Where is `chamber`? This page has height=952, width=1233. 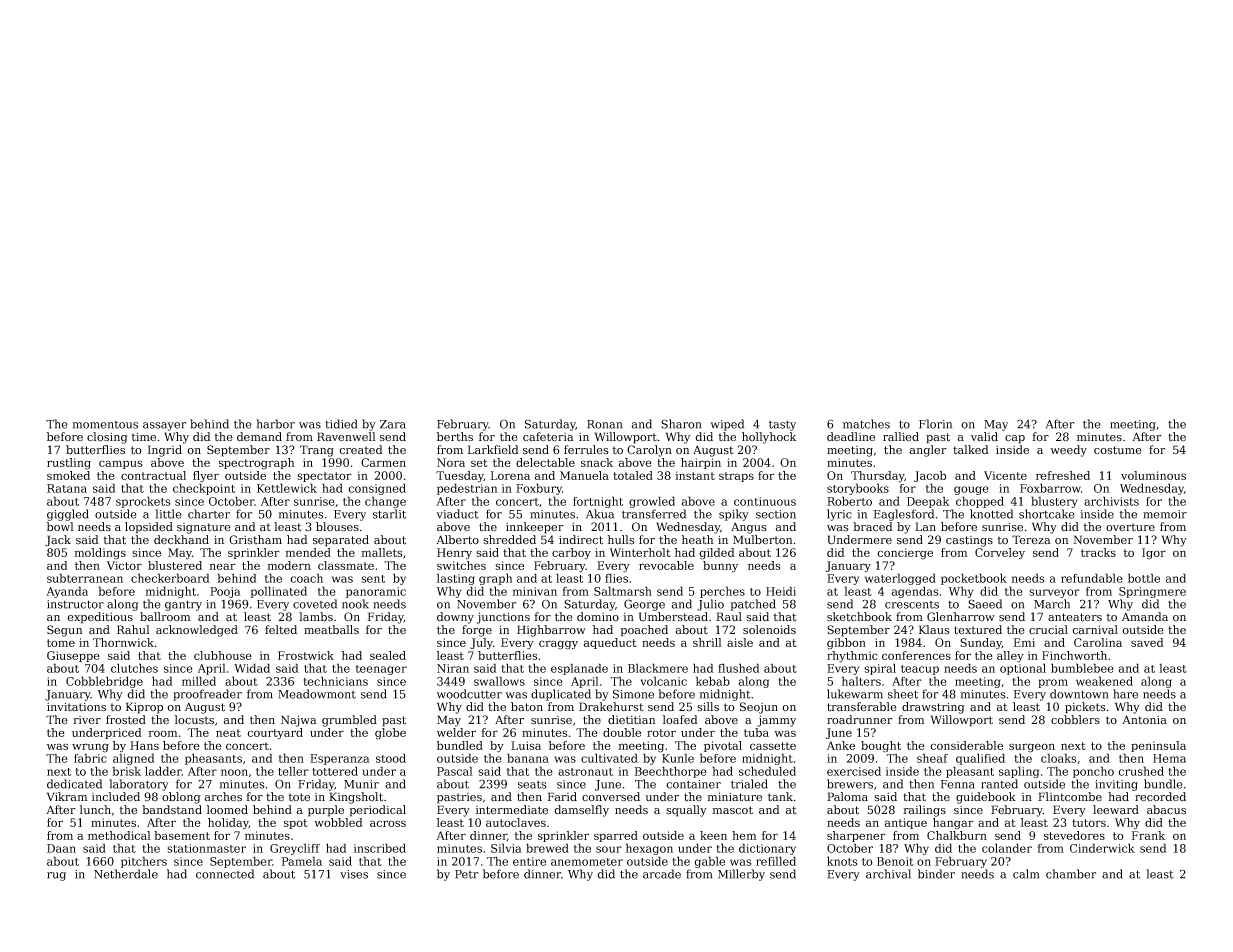 chamber is located at coordinates (1071, 874).
